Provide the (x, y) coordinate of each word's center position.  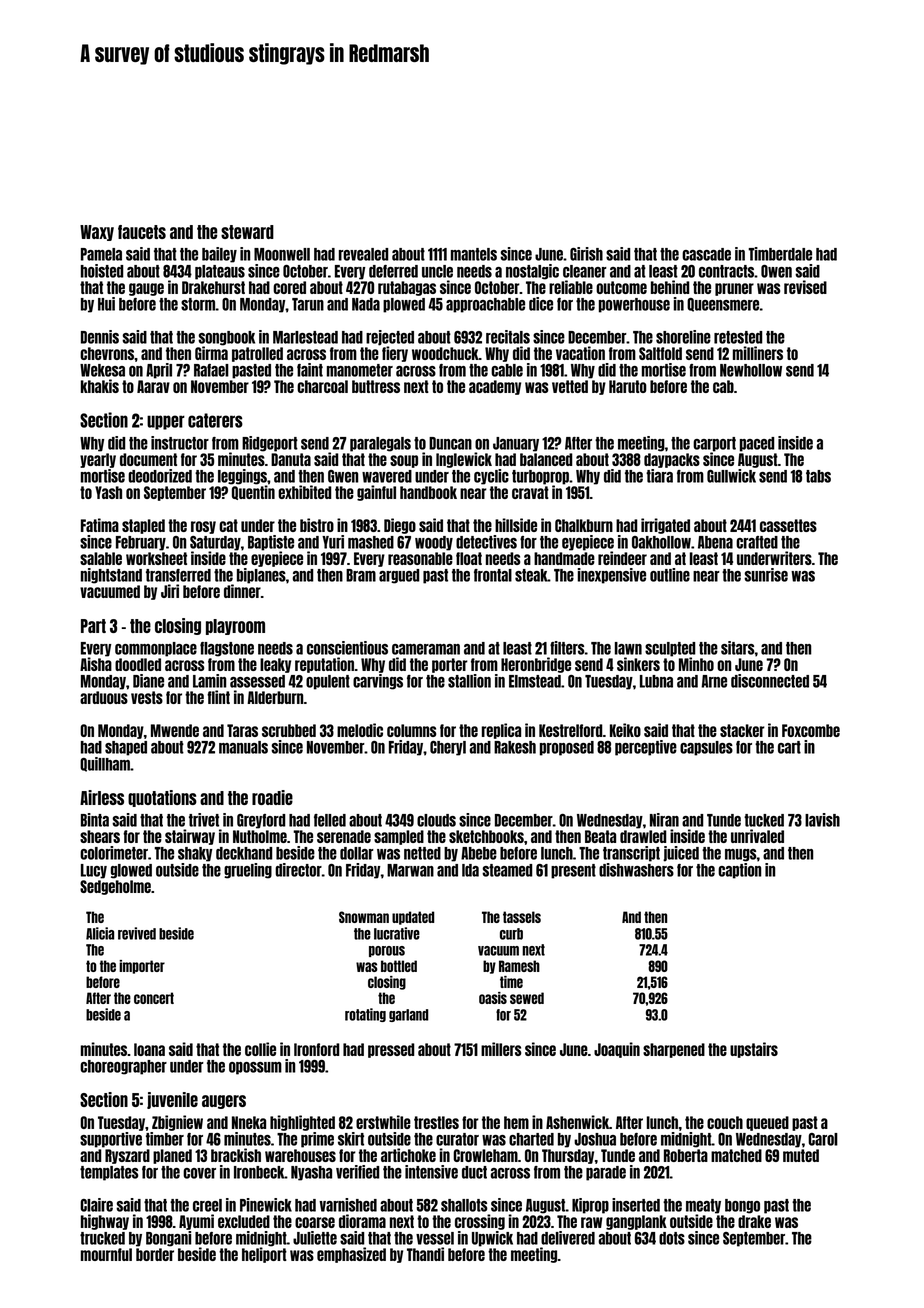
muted (801, 1155)
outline (670, 575)
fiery (395, 354)
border (155, 1254)
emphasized (351, 1255)
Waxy (97, 233)
